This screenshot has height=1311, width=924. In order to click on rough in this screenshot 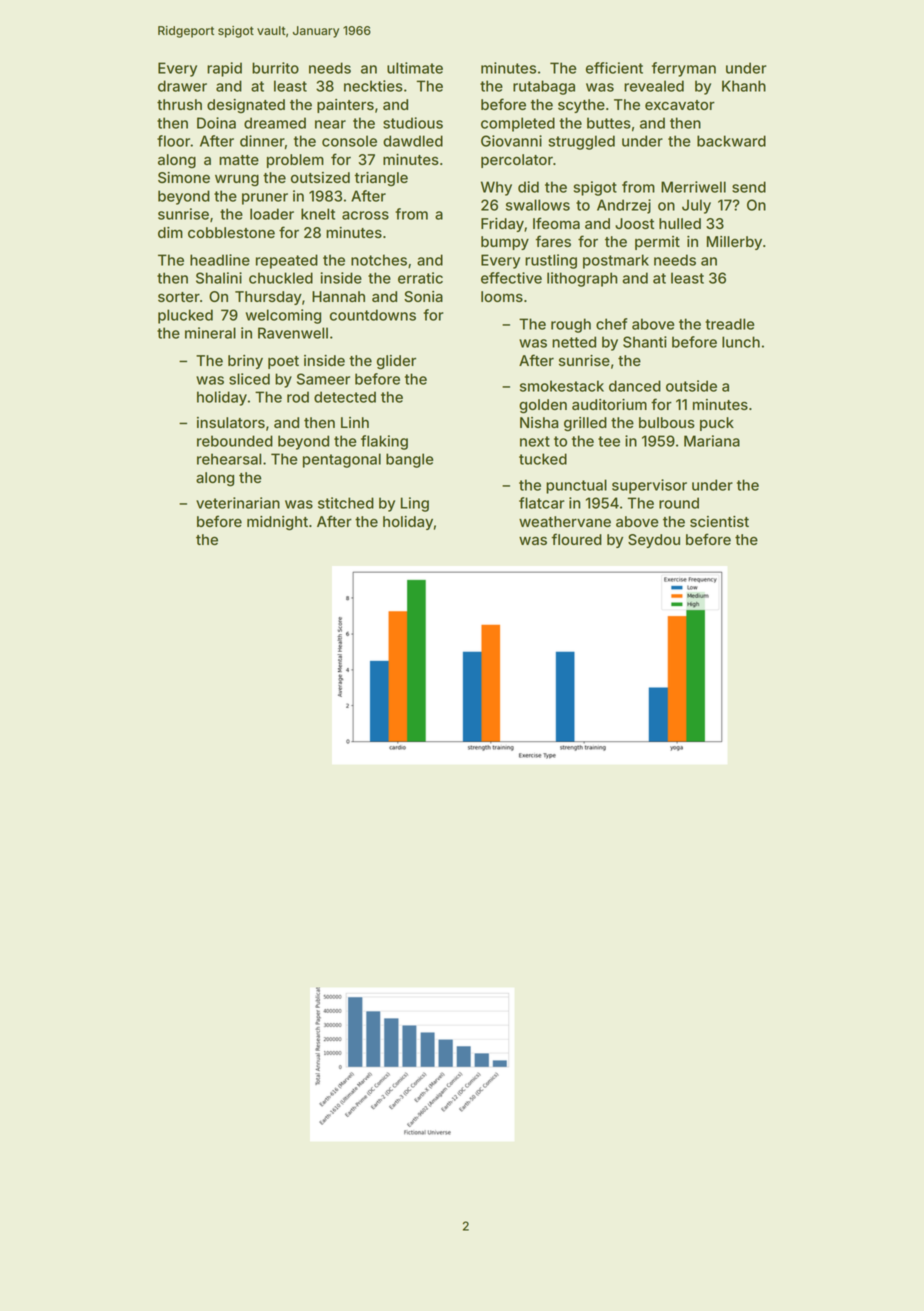, I will do `click(571, 325)`.
